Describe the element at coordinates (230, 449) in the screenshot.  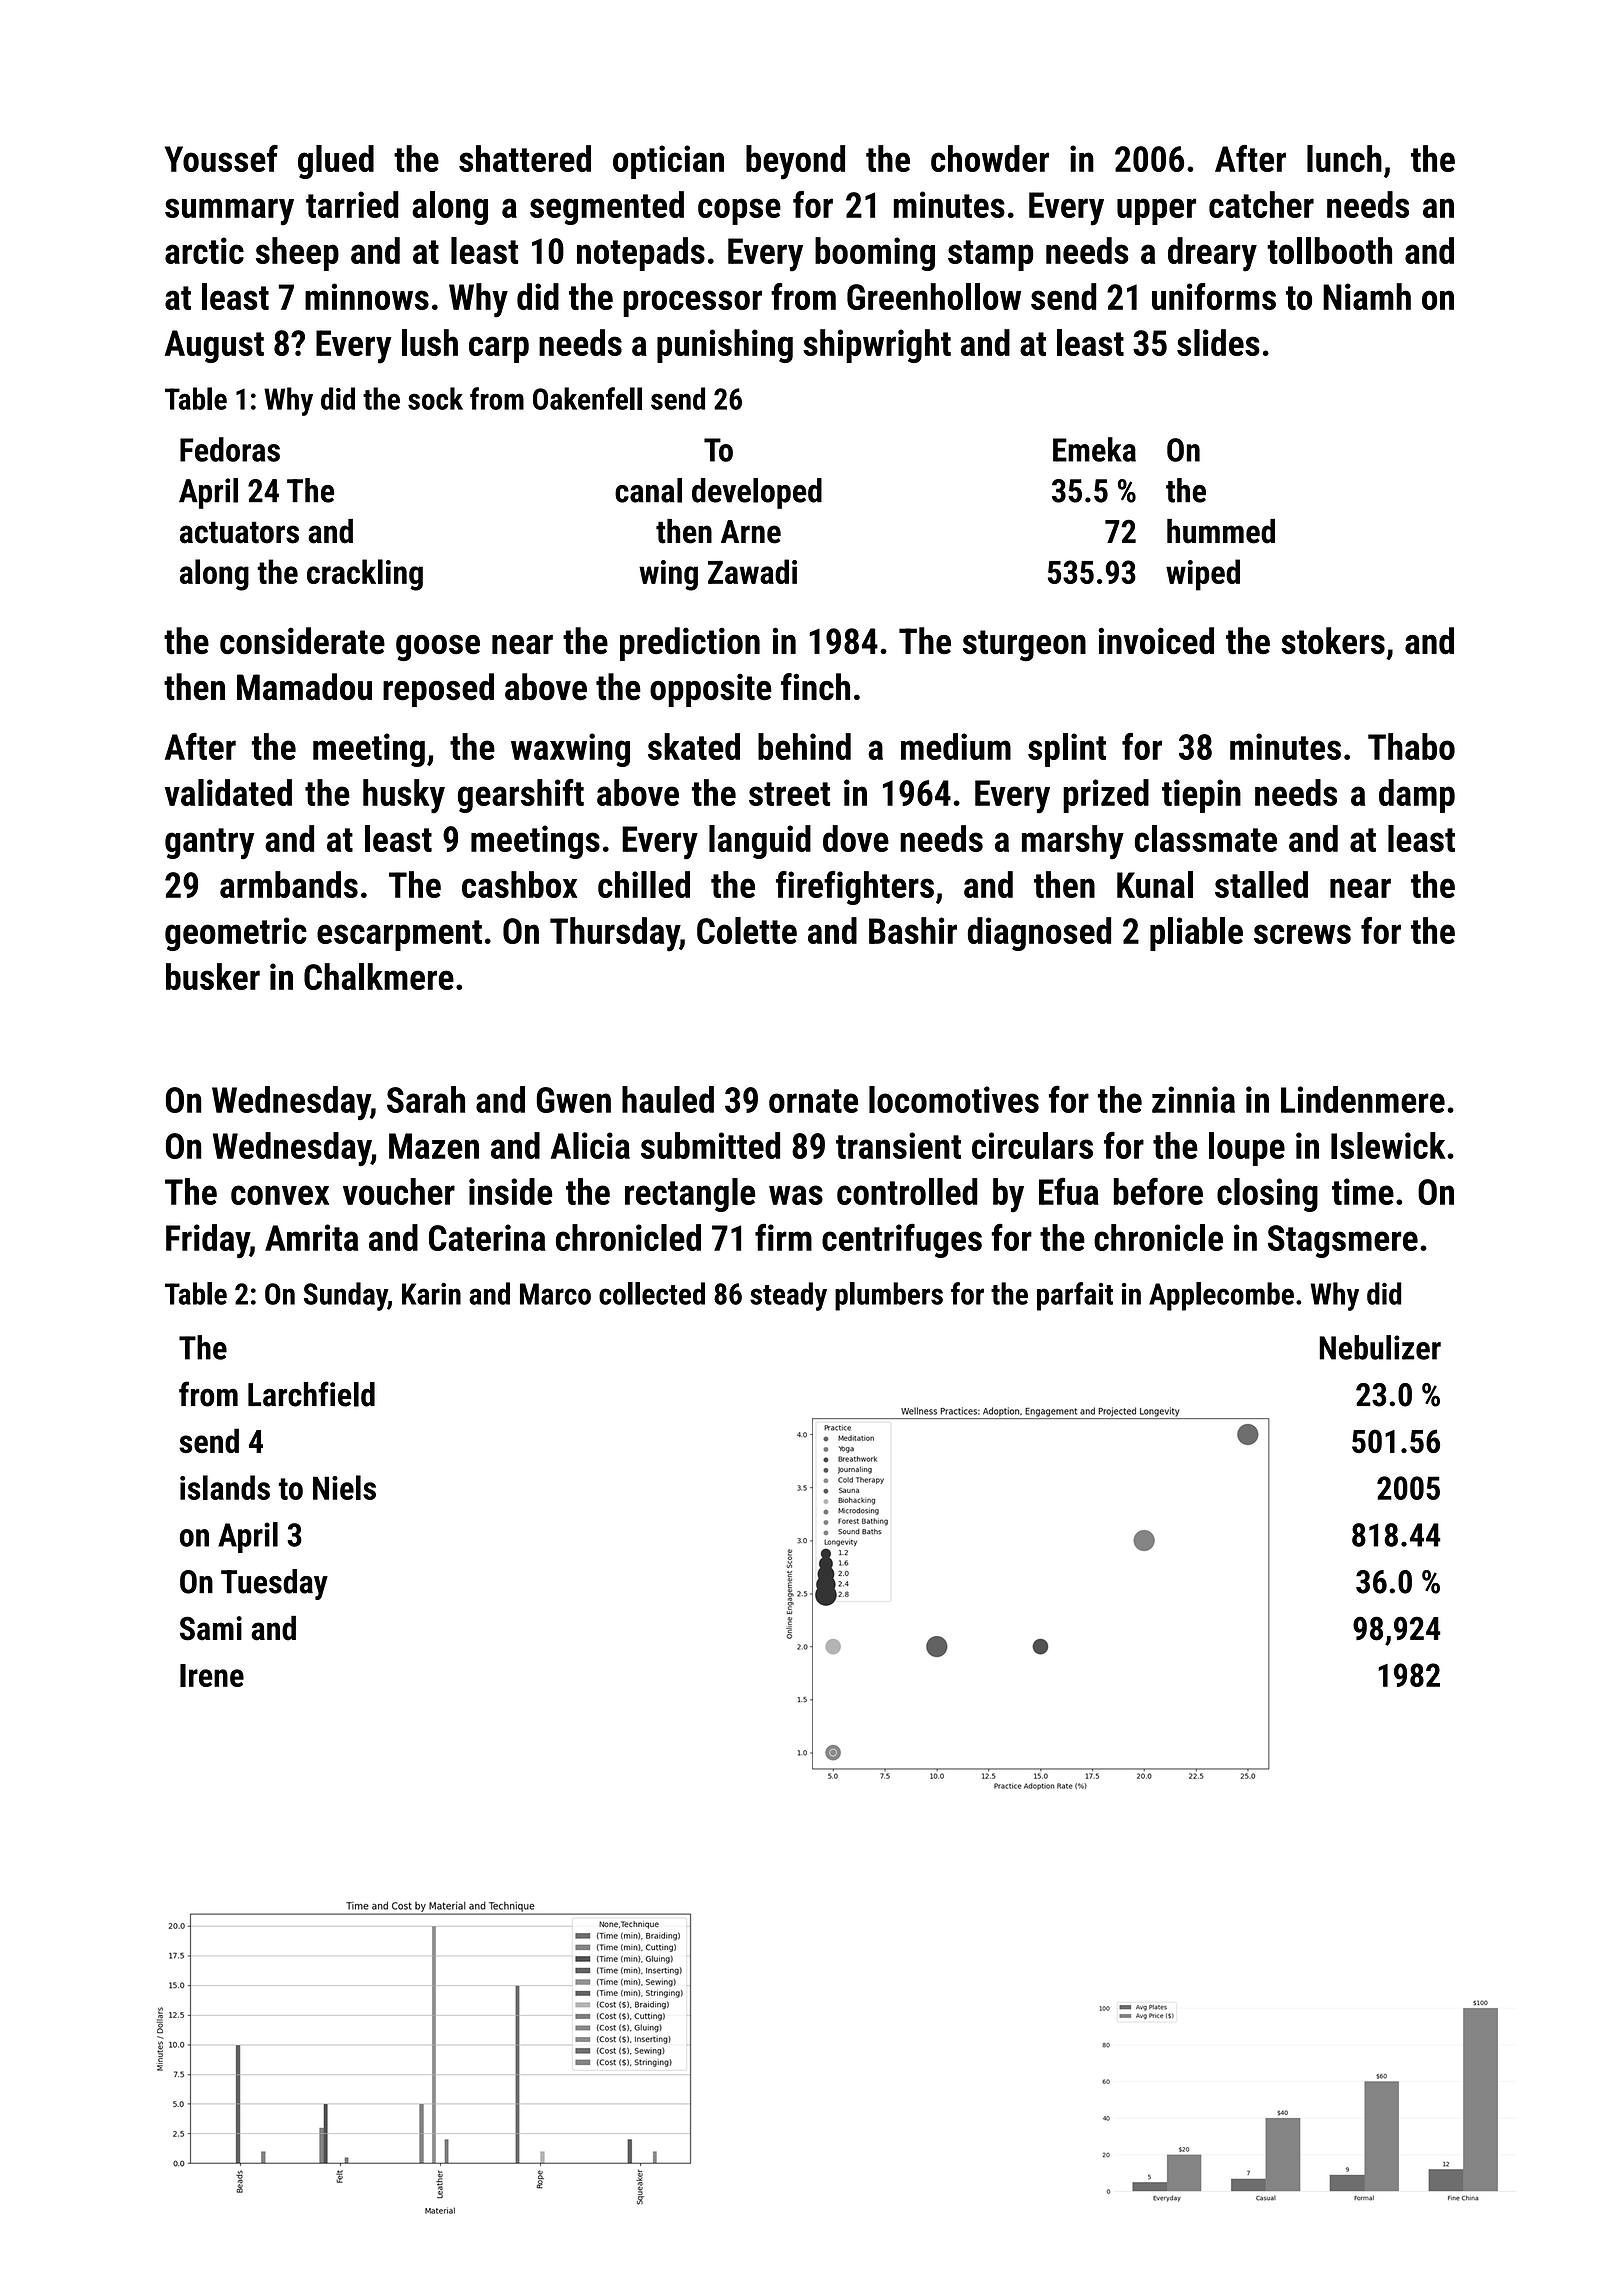
I see `Fedoras` at that location.
